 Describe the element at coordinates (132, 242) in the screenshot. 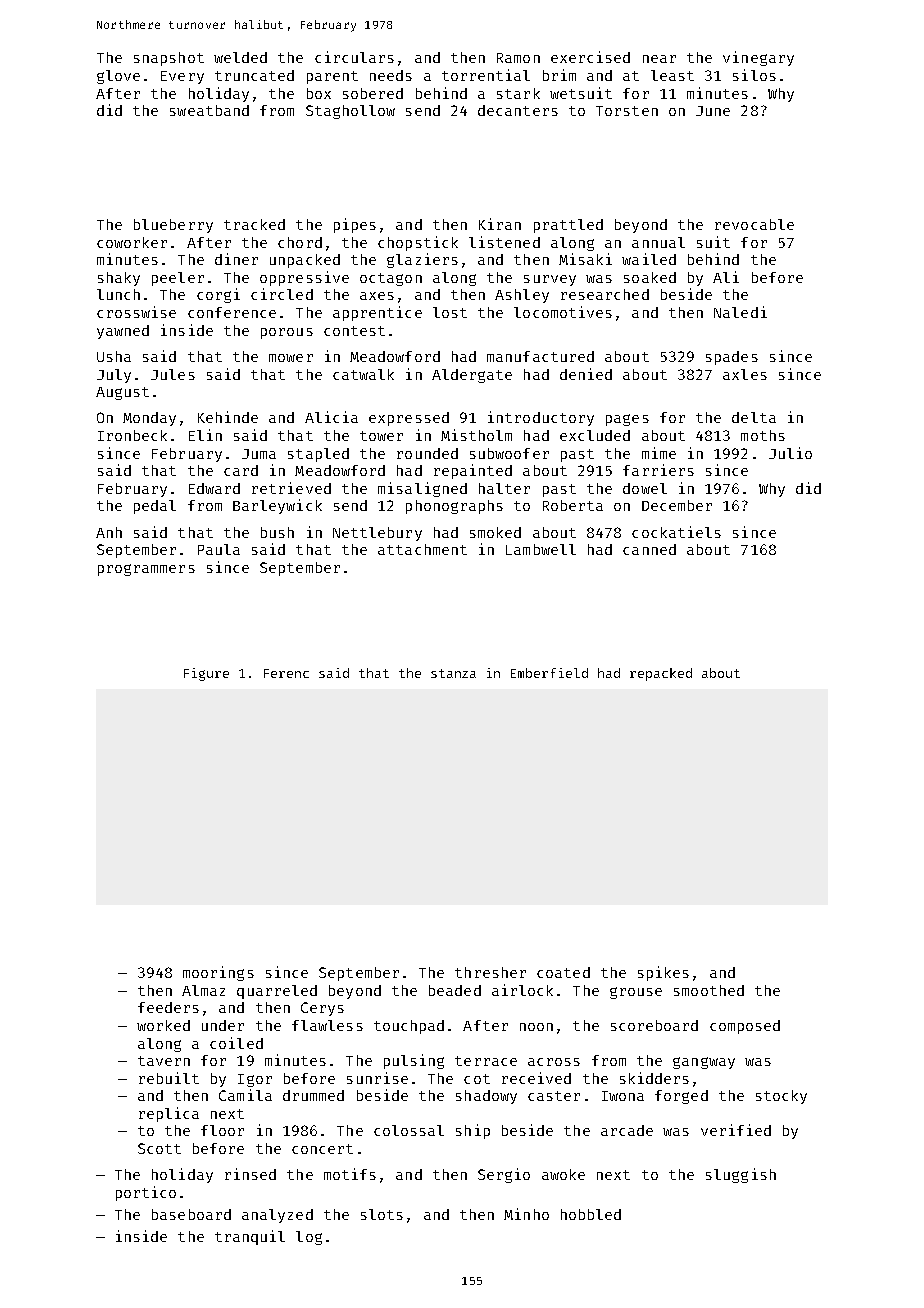

I see `coworker` at that location.
